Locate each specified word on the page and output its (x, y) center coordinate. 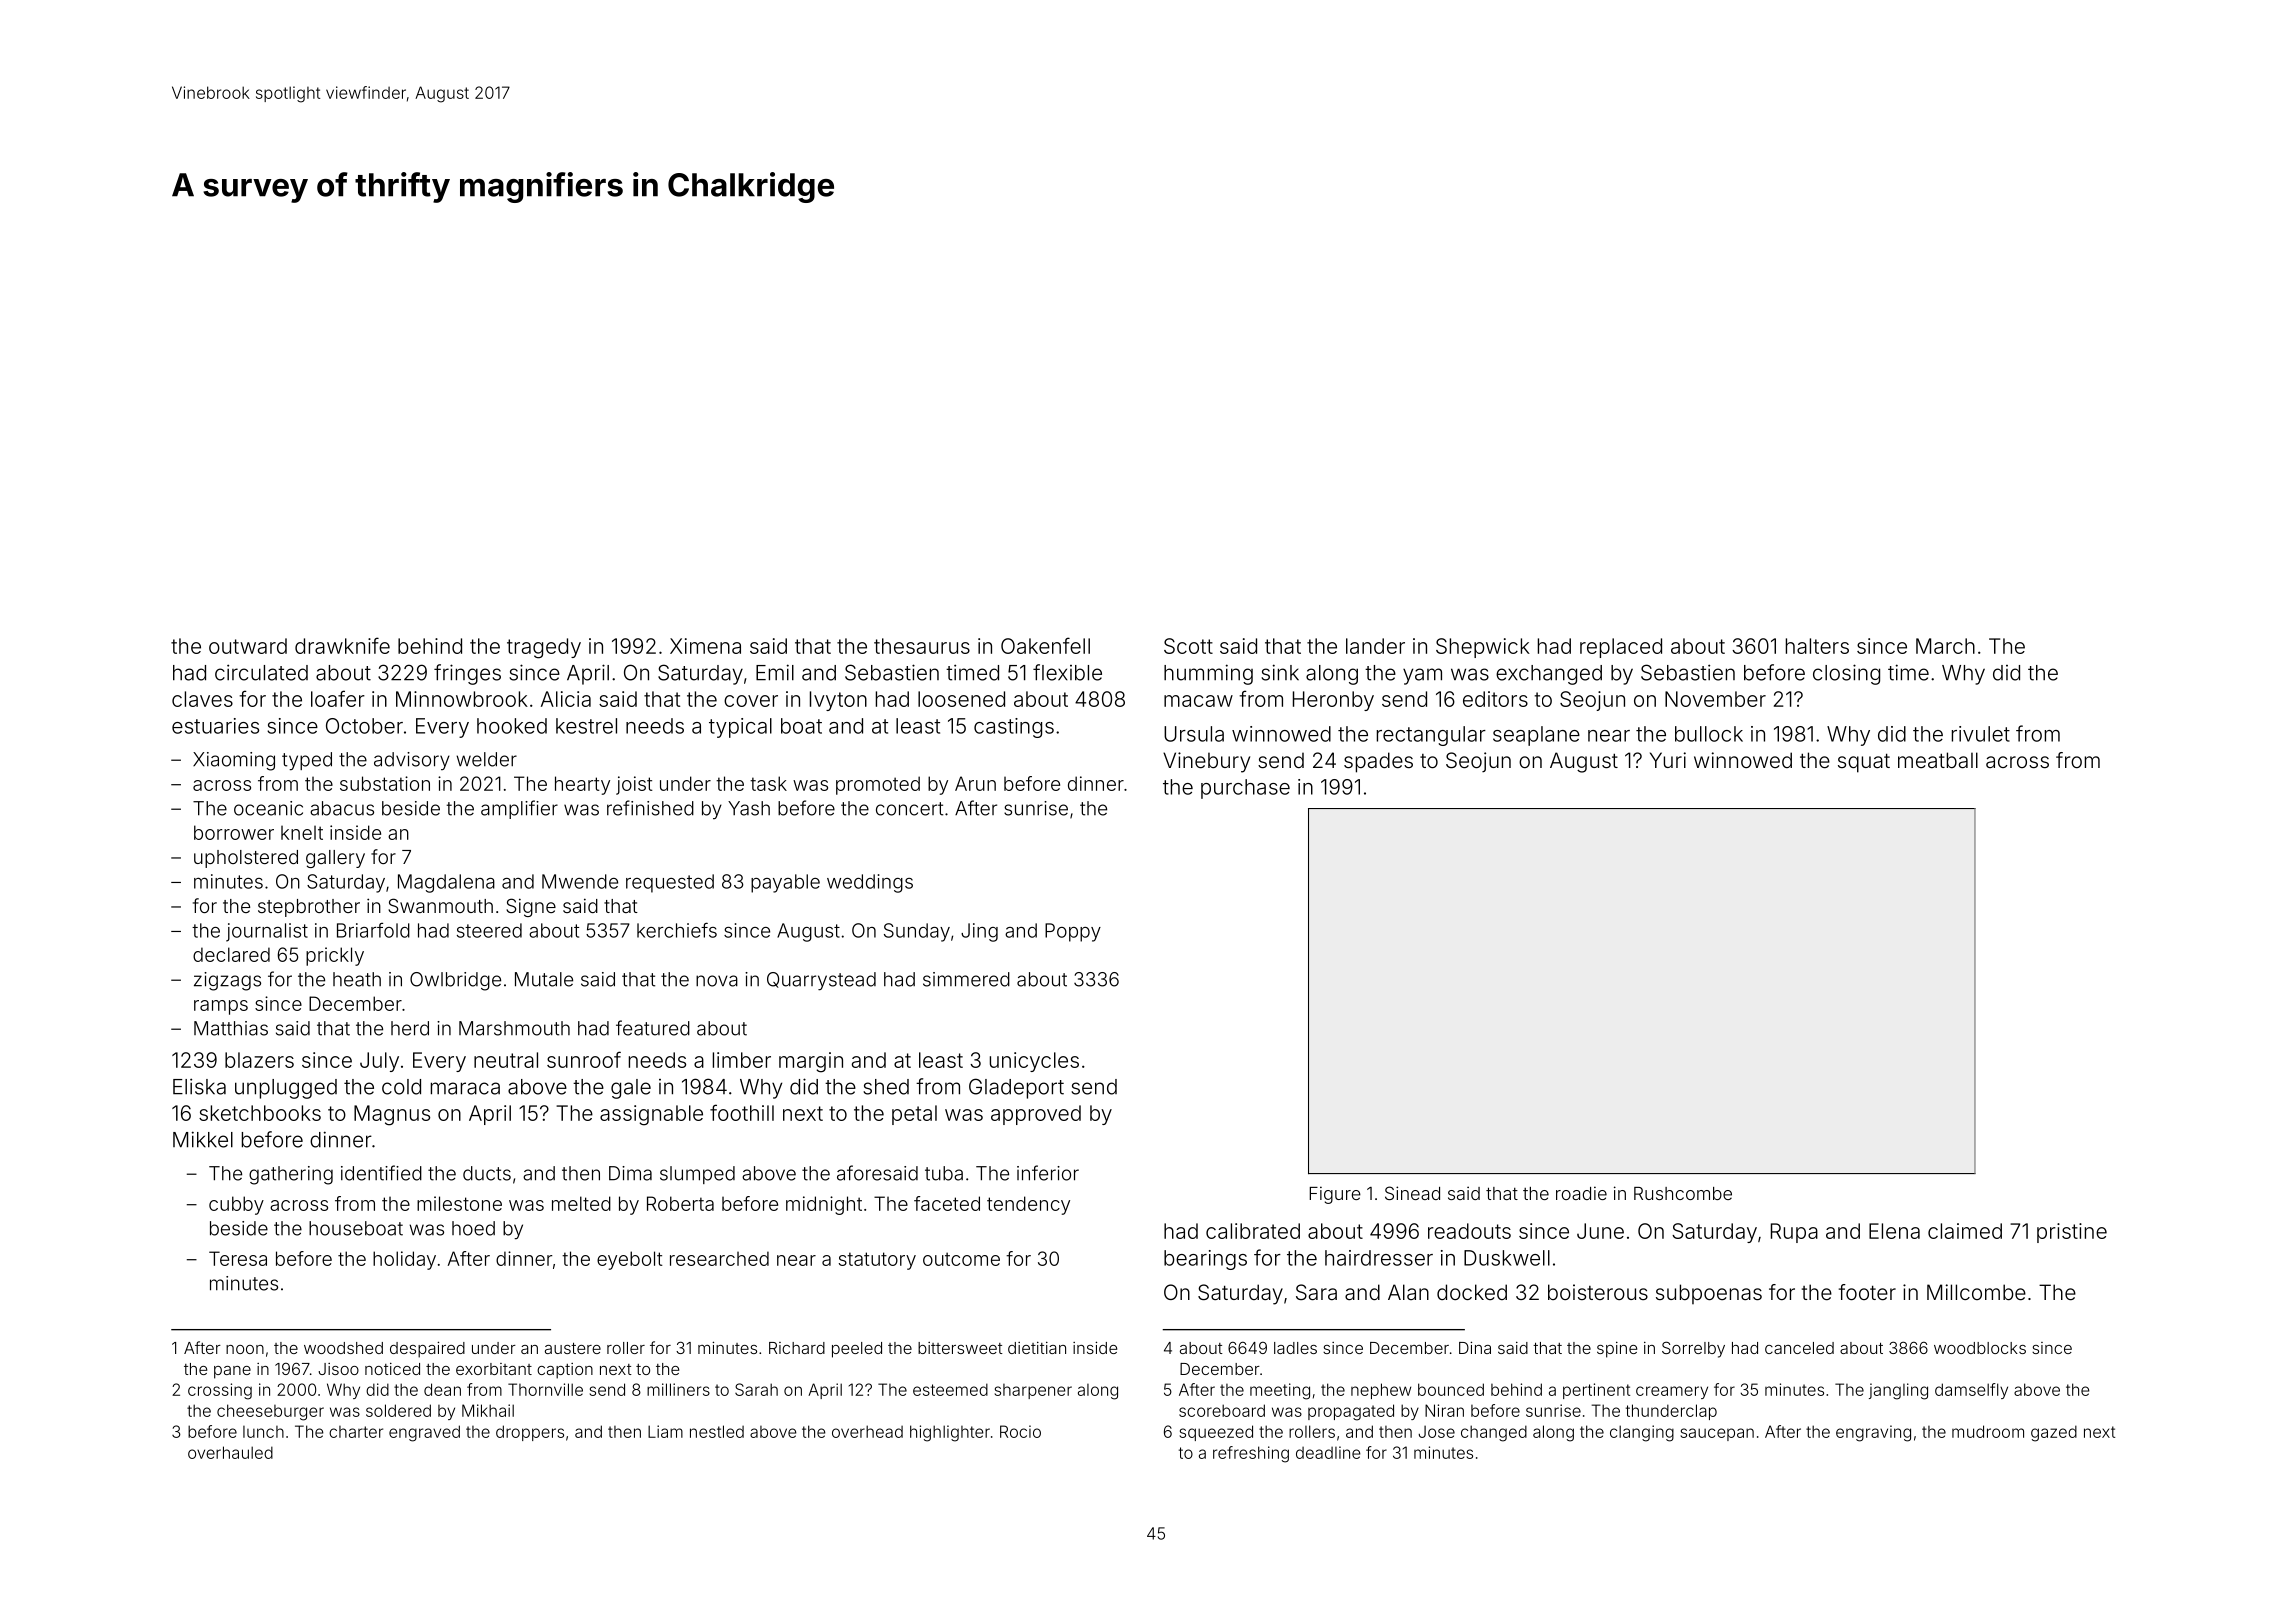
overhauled (230, 1452)
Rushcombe (1683, 1193)
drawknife (342, 645)
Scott (1188, 646)
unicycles (1034, 1062)
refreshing (1251, 1454)
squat (1864, 763)
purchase (1245, 789)
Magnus (392, 1115)
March (1945, 646)
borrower (234, 832)
